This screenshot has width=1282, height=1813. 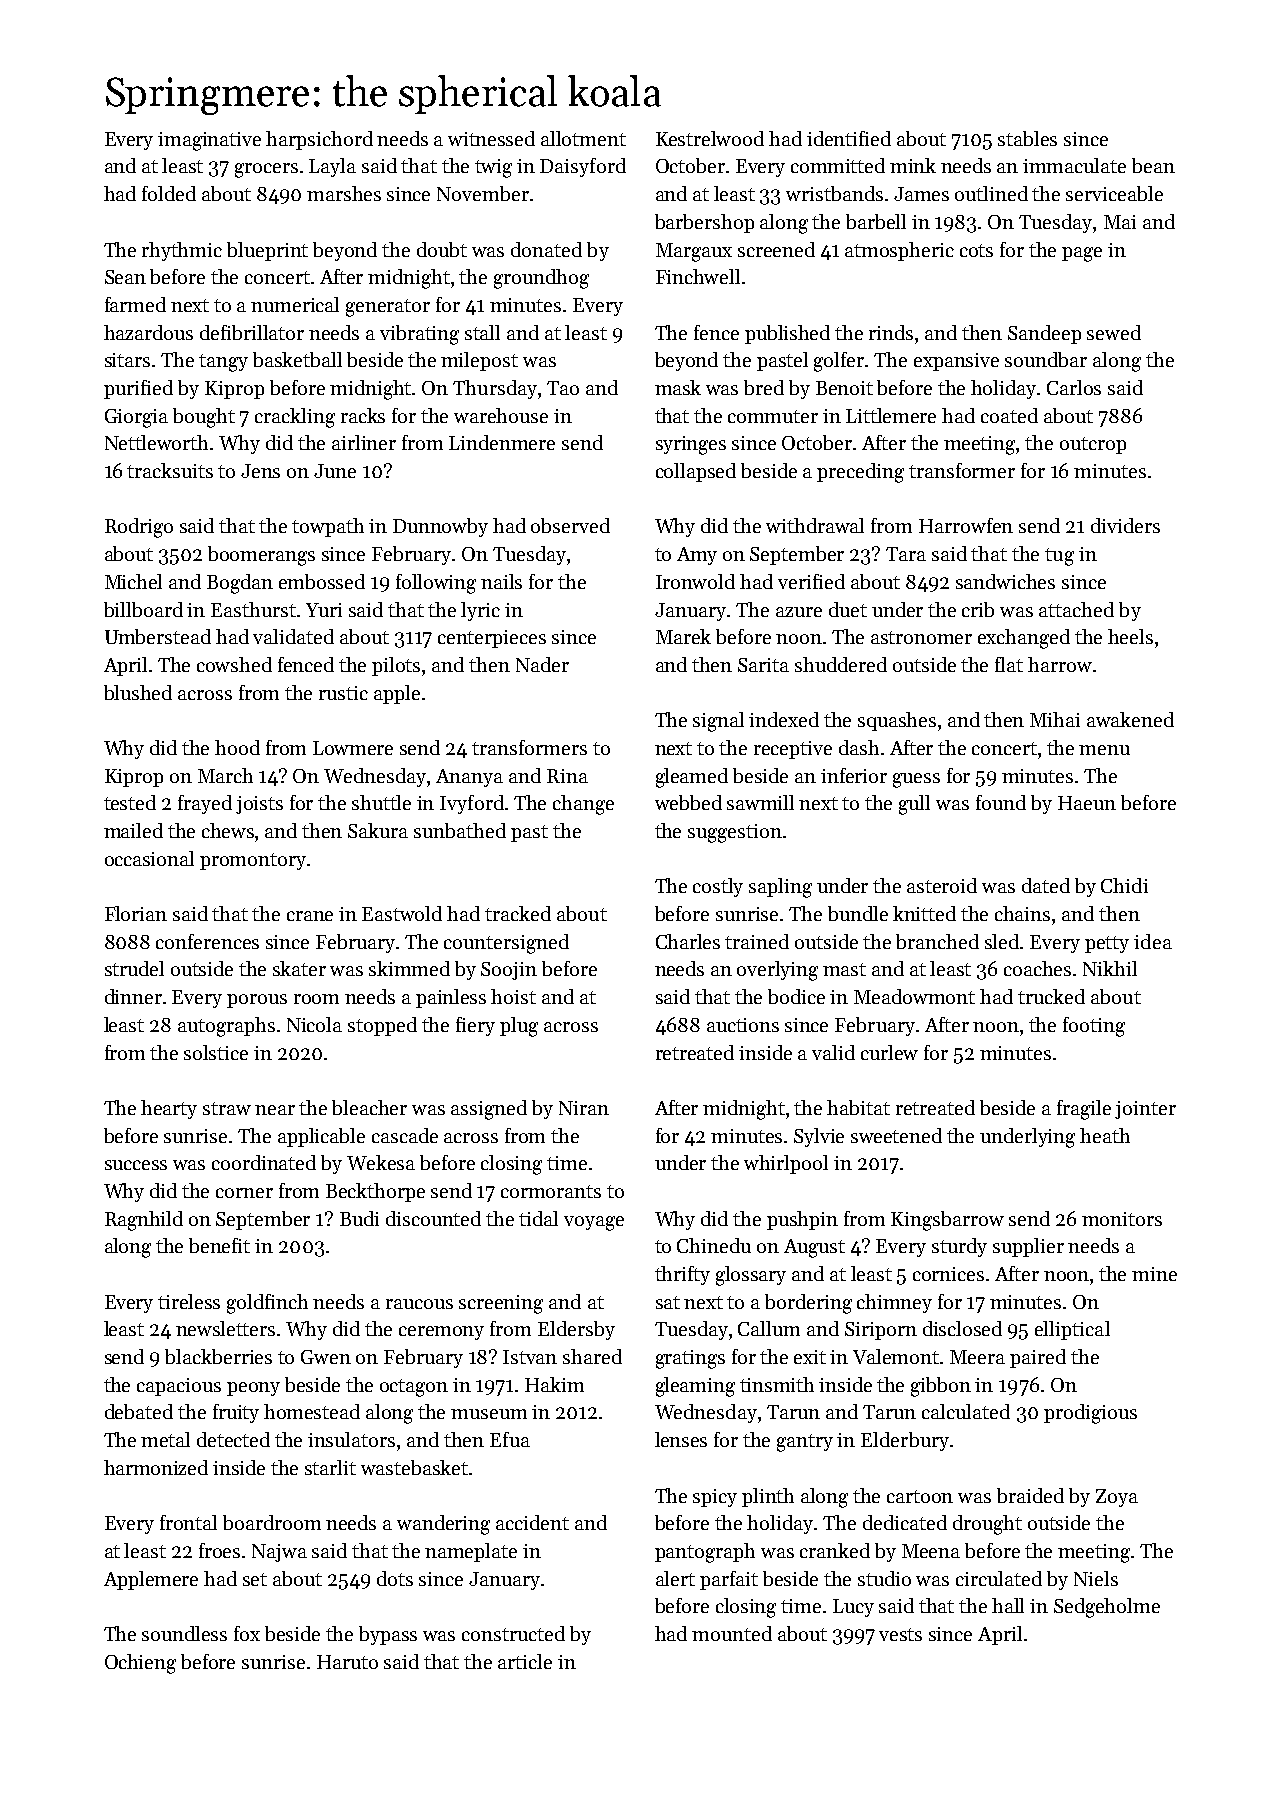 What do you see at coordinates (1125, 525) in the screenshot?
I see `dividers` at bounding box center [1125, 525].
